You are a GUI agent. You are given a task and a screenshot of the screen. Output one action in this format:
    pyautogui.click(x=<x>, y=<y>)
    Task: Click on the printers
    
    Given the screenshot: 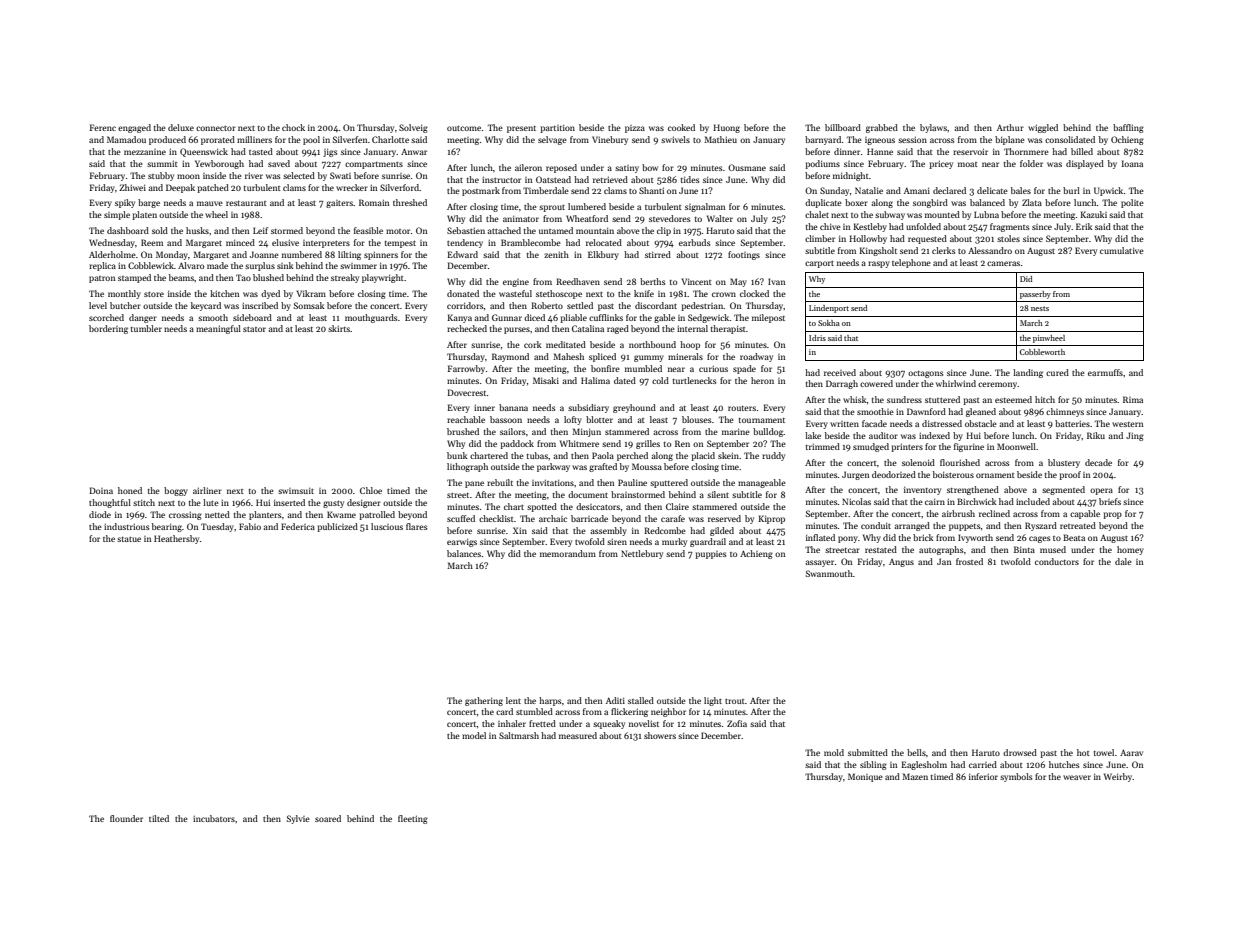 What is the action you would take?
    pyautogui.click(x=907, y=447)
